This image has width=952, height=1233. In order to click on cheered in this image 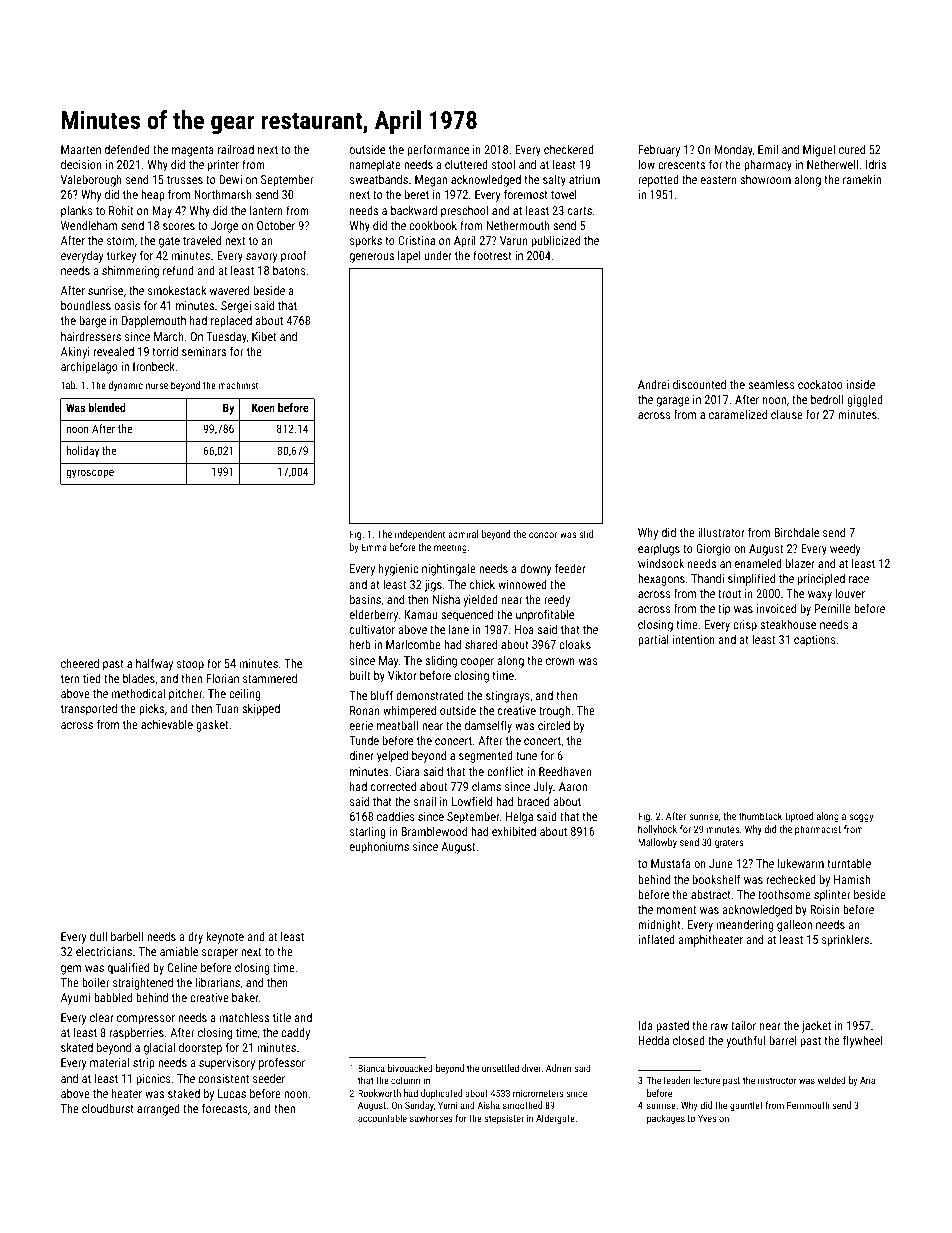, I will do `click(80, 663)`.
